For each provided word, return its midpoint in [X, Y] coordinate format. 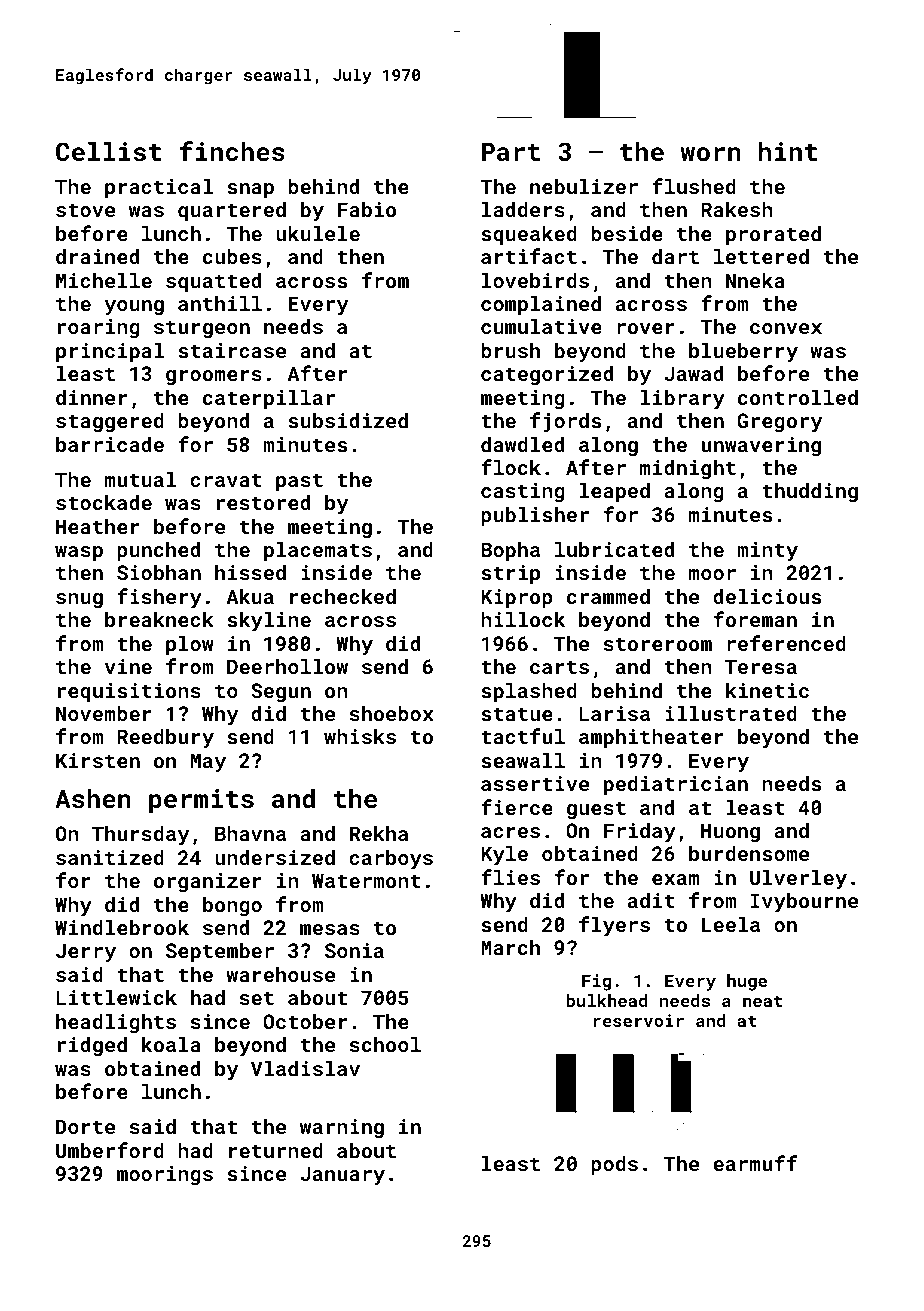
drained [97, 256]
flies [510, 877]
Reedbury [165, 738]
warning [342, 1128]
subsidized [348, 420]
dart [675, 256]
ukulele [318, 233]
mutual [140, 479]
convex [786, 328]
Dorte [85, 1126]
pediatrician [676, 785]
